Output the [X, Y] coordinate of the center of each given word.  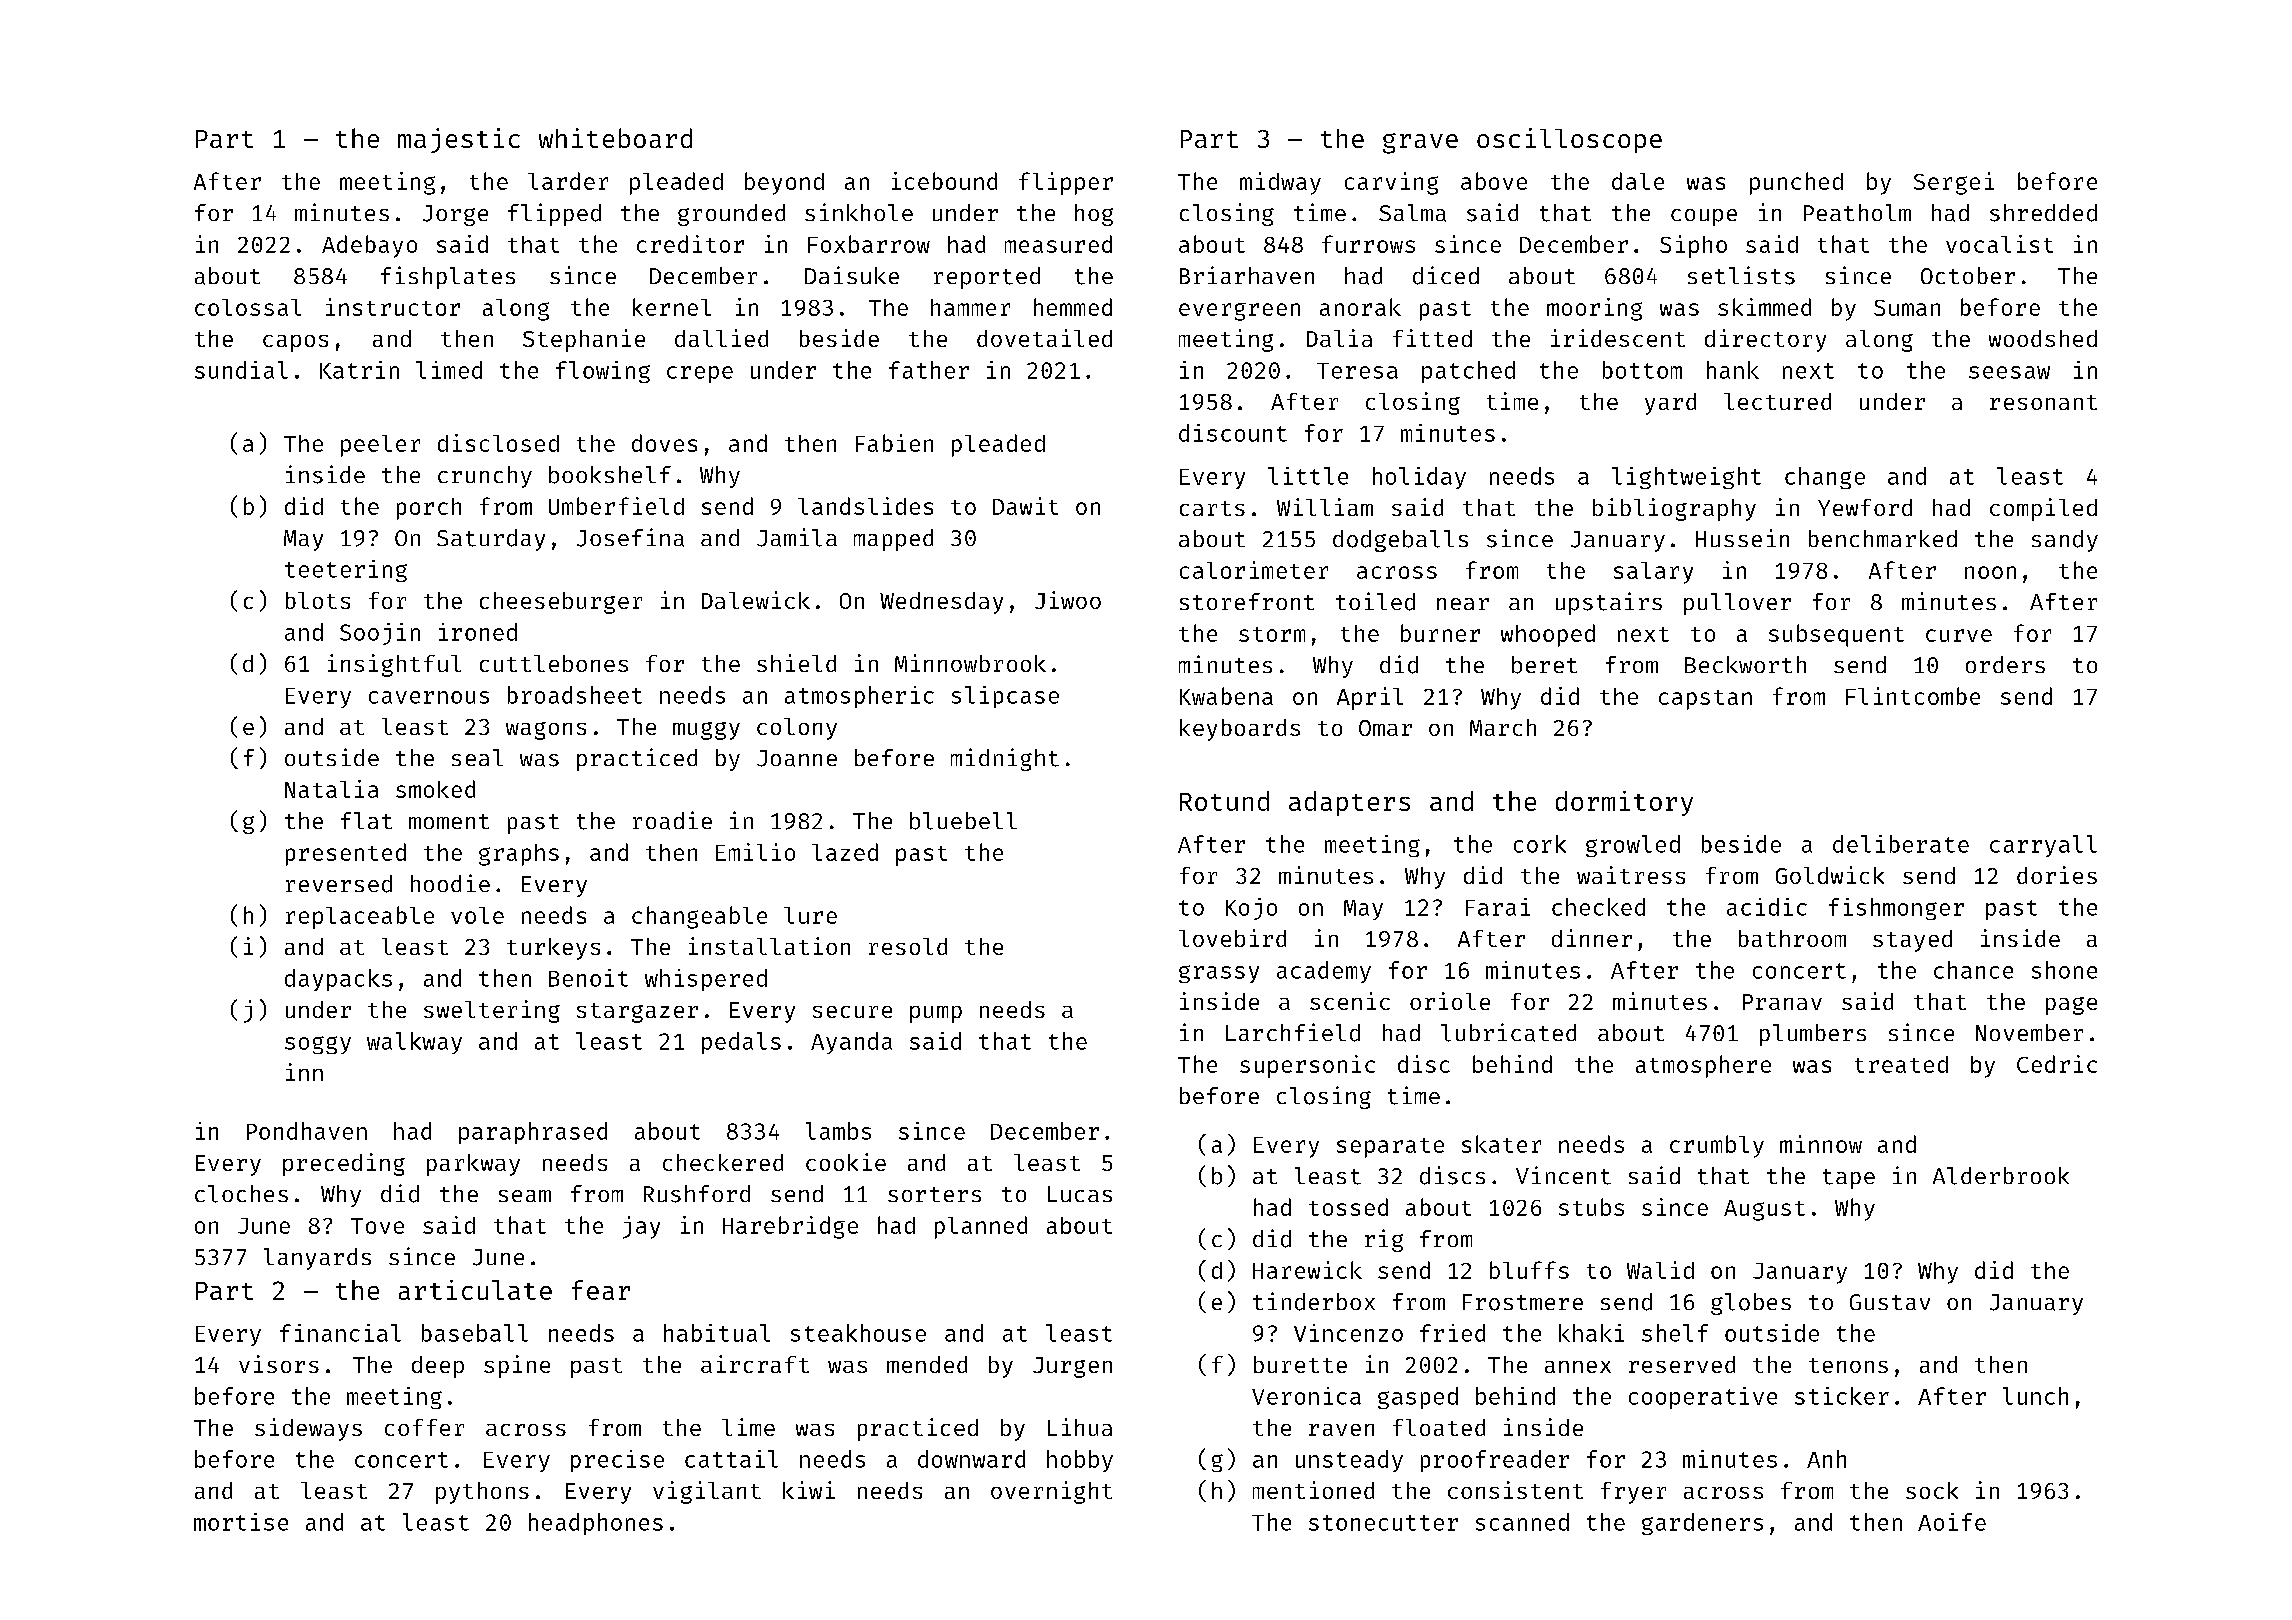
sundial [241, 370]
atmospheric [859, 697]
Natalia [331, 789]
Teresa [1357, 371]
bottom [1642, 370]
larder [568, 181]
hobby [1080, 1461]
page [2071, 1006]
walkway [414, 1043]
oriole [1450, 1001]
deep [438, 1367]
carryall [2043, 846]
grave [1420, 143]
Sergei [1954, 183]
